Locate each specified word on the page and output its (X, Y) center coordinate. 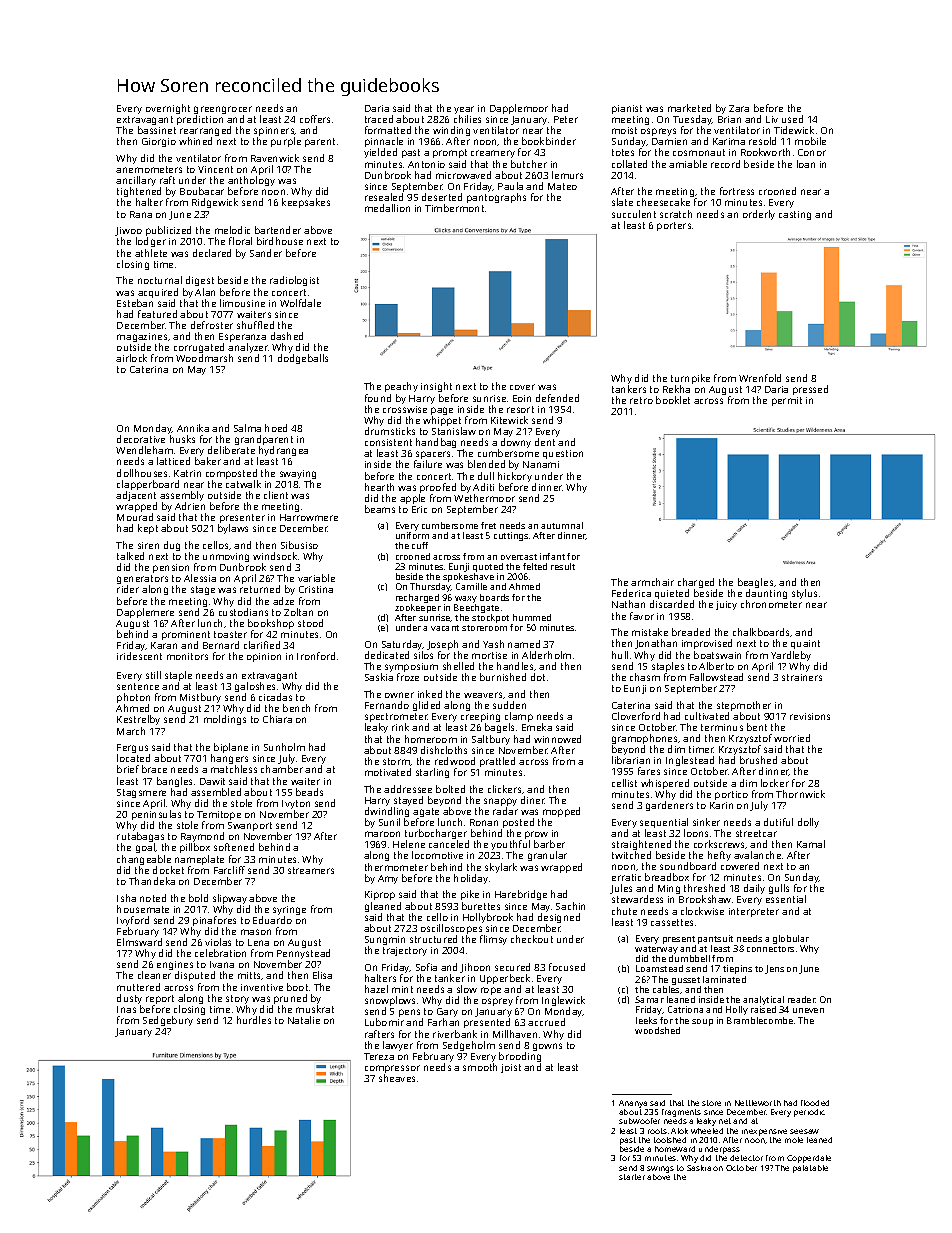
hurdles (254, 1020)
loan (806, 164)
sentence (138, 686)
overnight (168, 109)
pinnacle (384, 143)
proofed (438, 488)
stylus (804, 594)
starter (632, 1177)
